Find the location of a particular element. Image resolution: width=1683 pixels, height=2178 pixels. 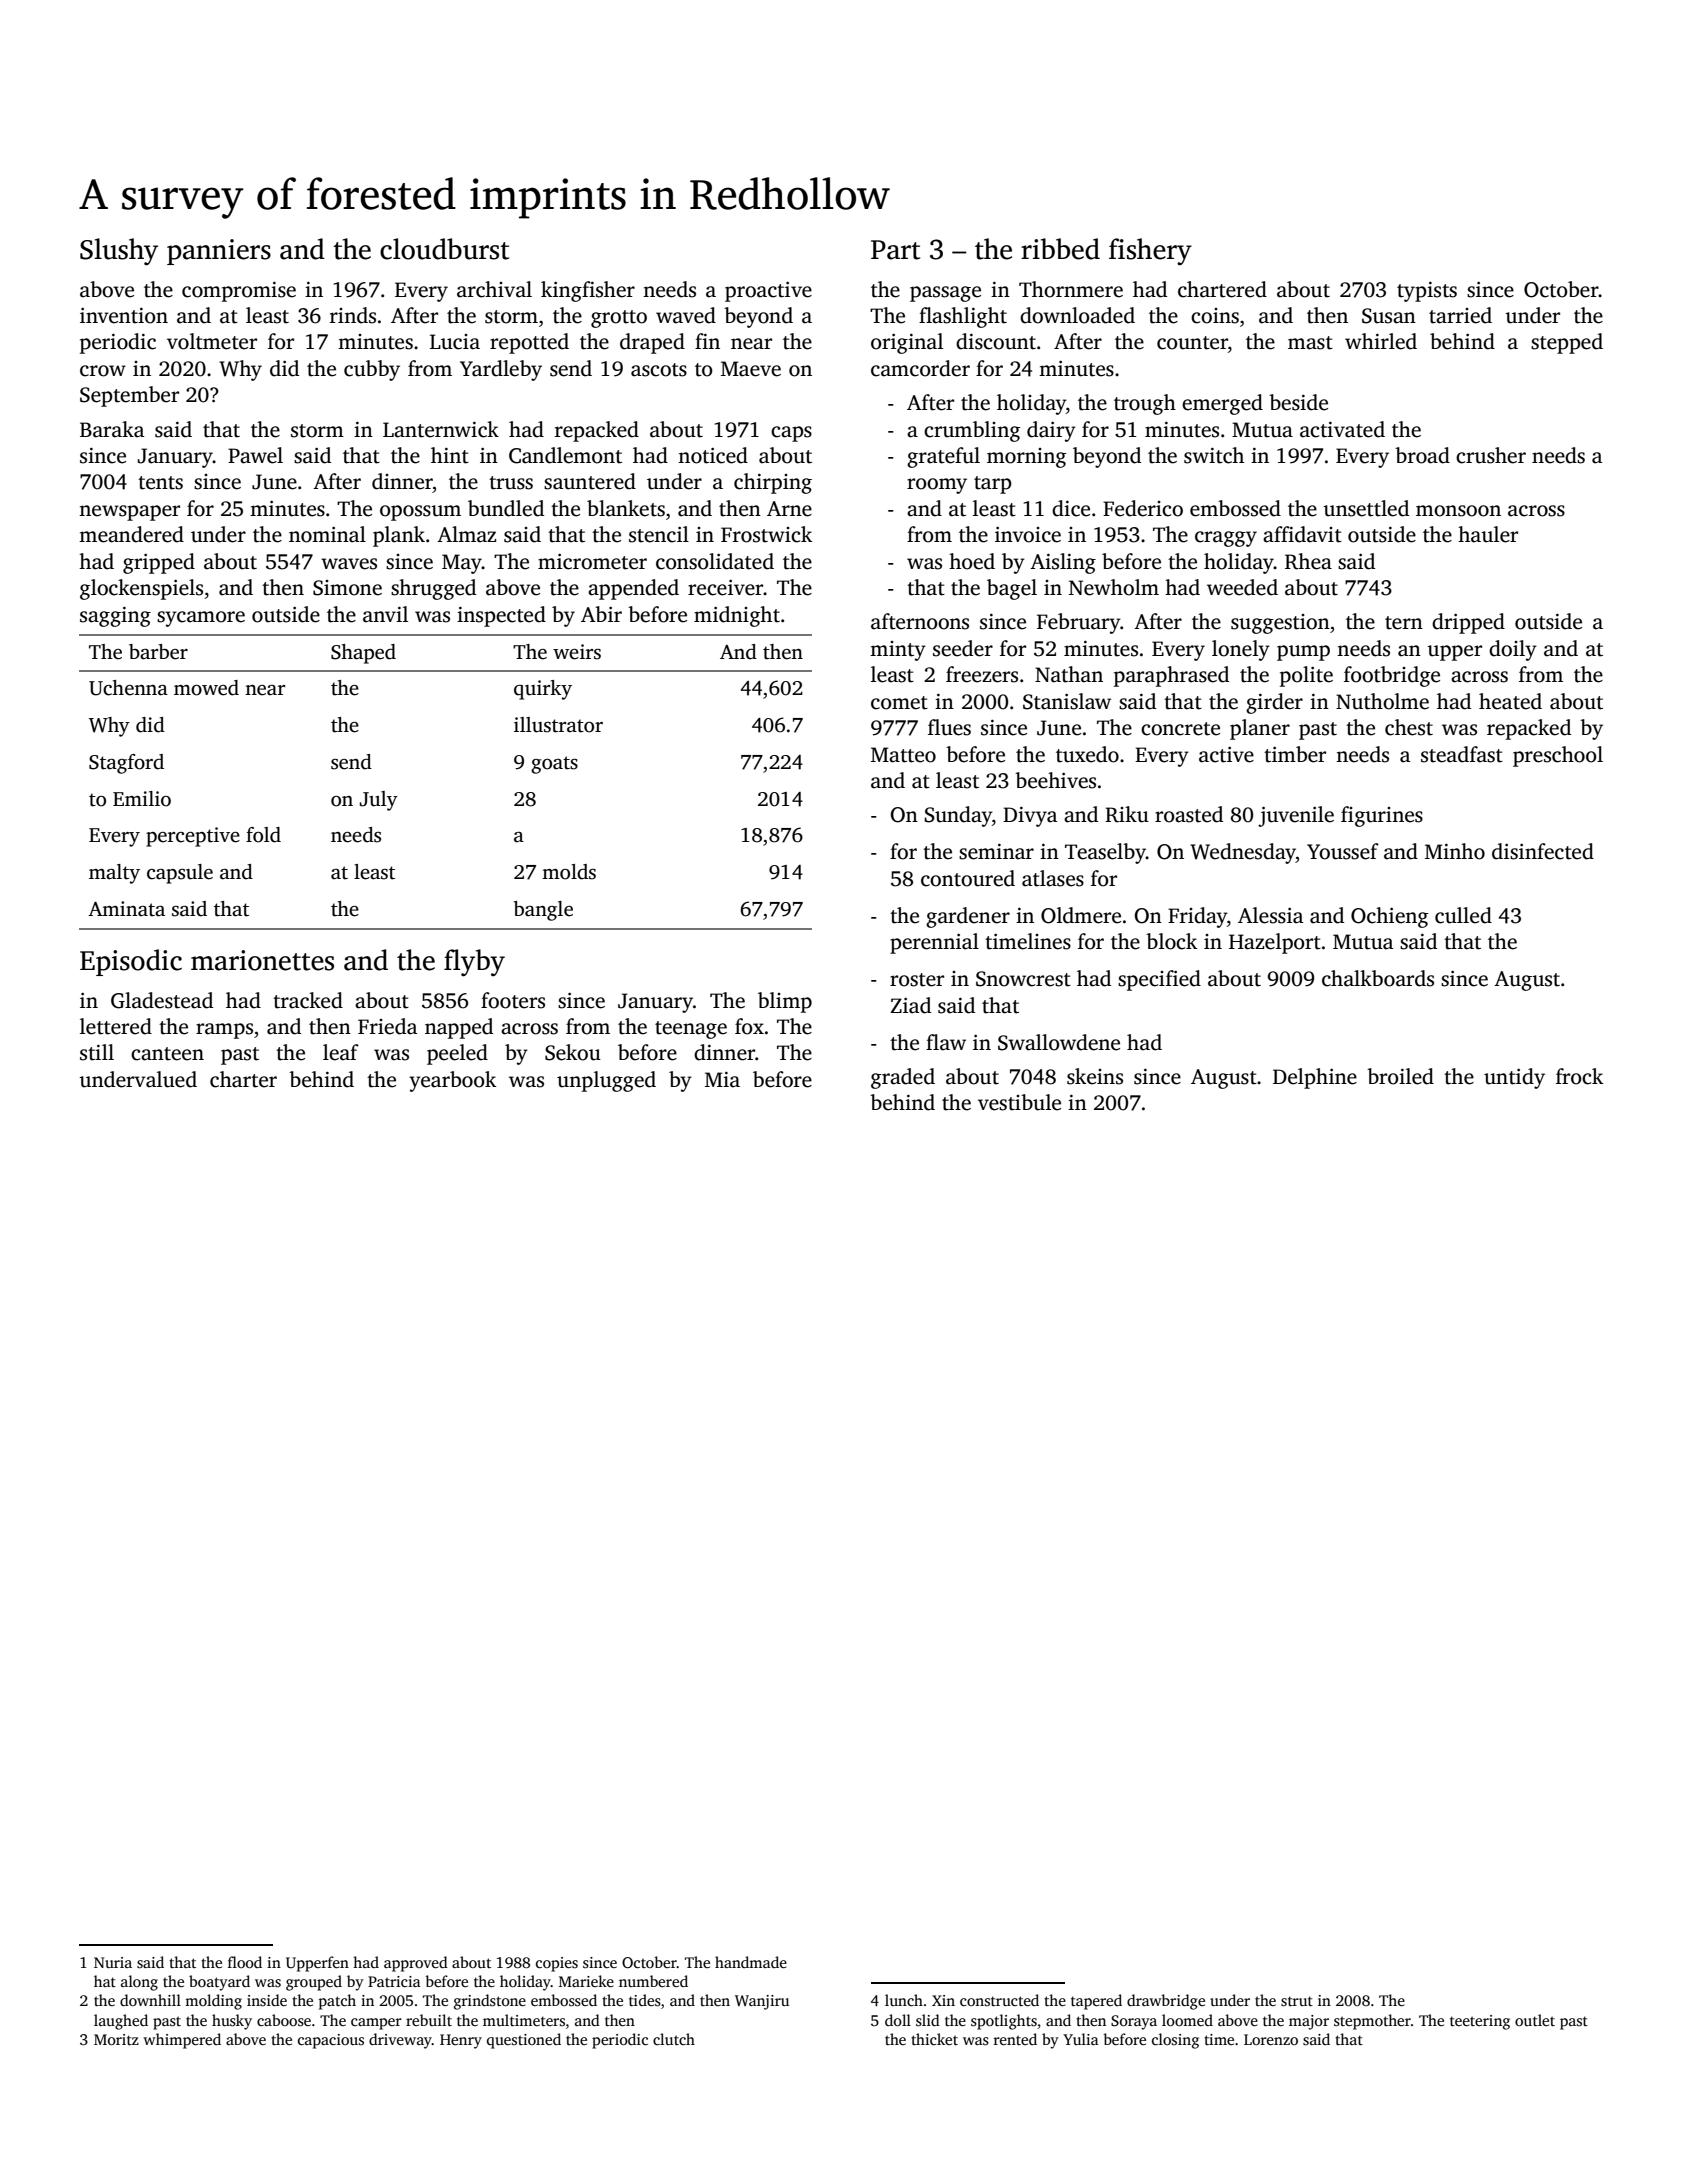

illustrator is located at coordinates (558, 725).
